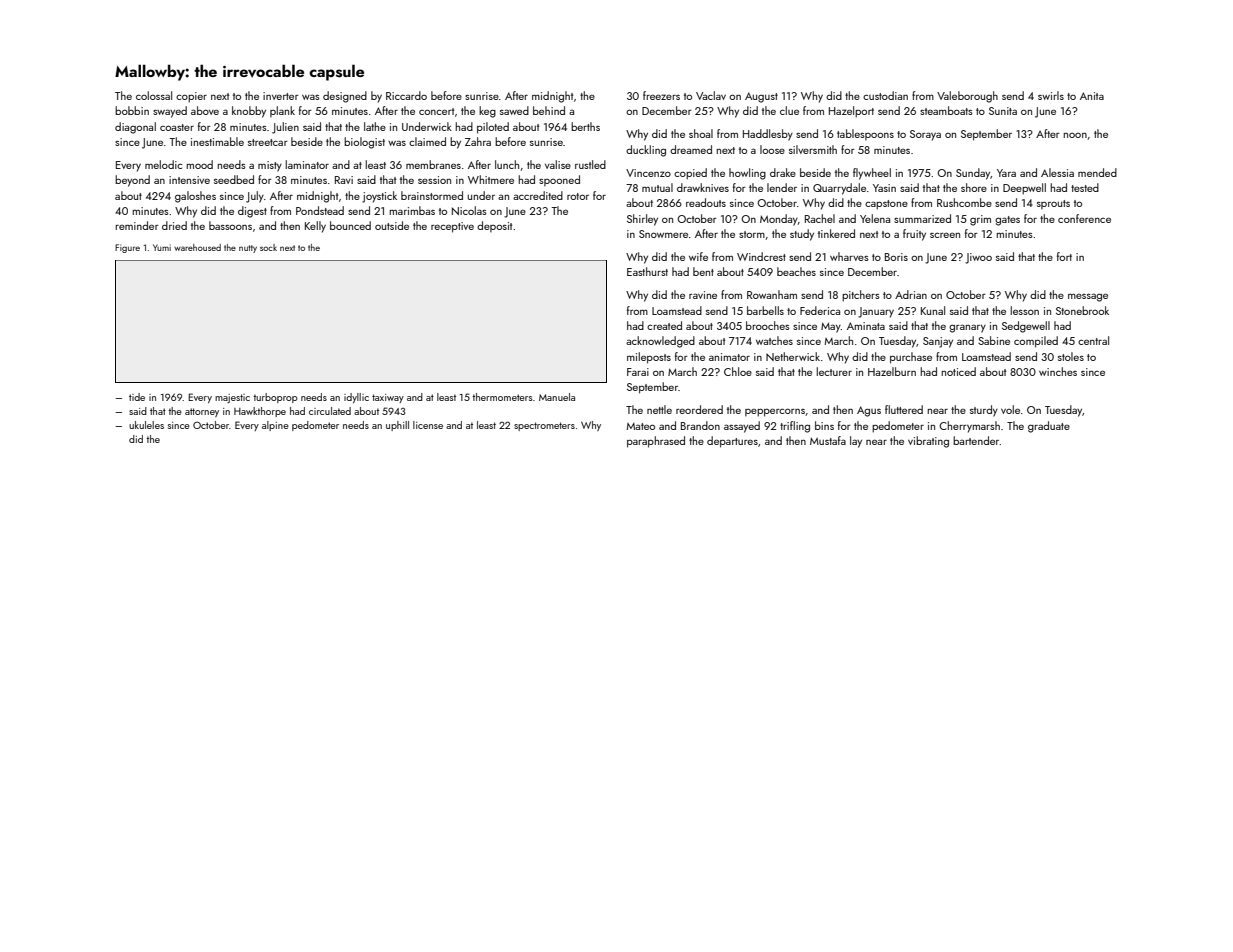 The width and height of the page is (1233, 952). I want to click on Valeborough, so click(967, 97).
